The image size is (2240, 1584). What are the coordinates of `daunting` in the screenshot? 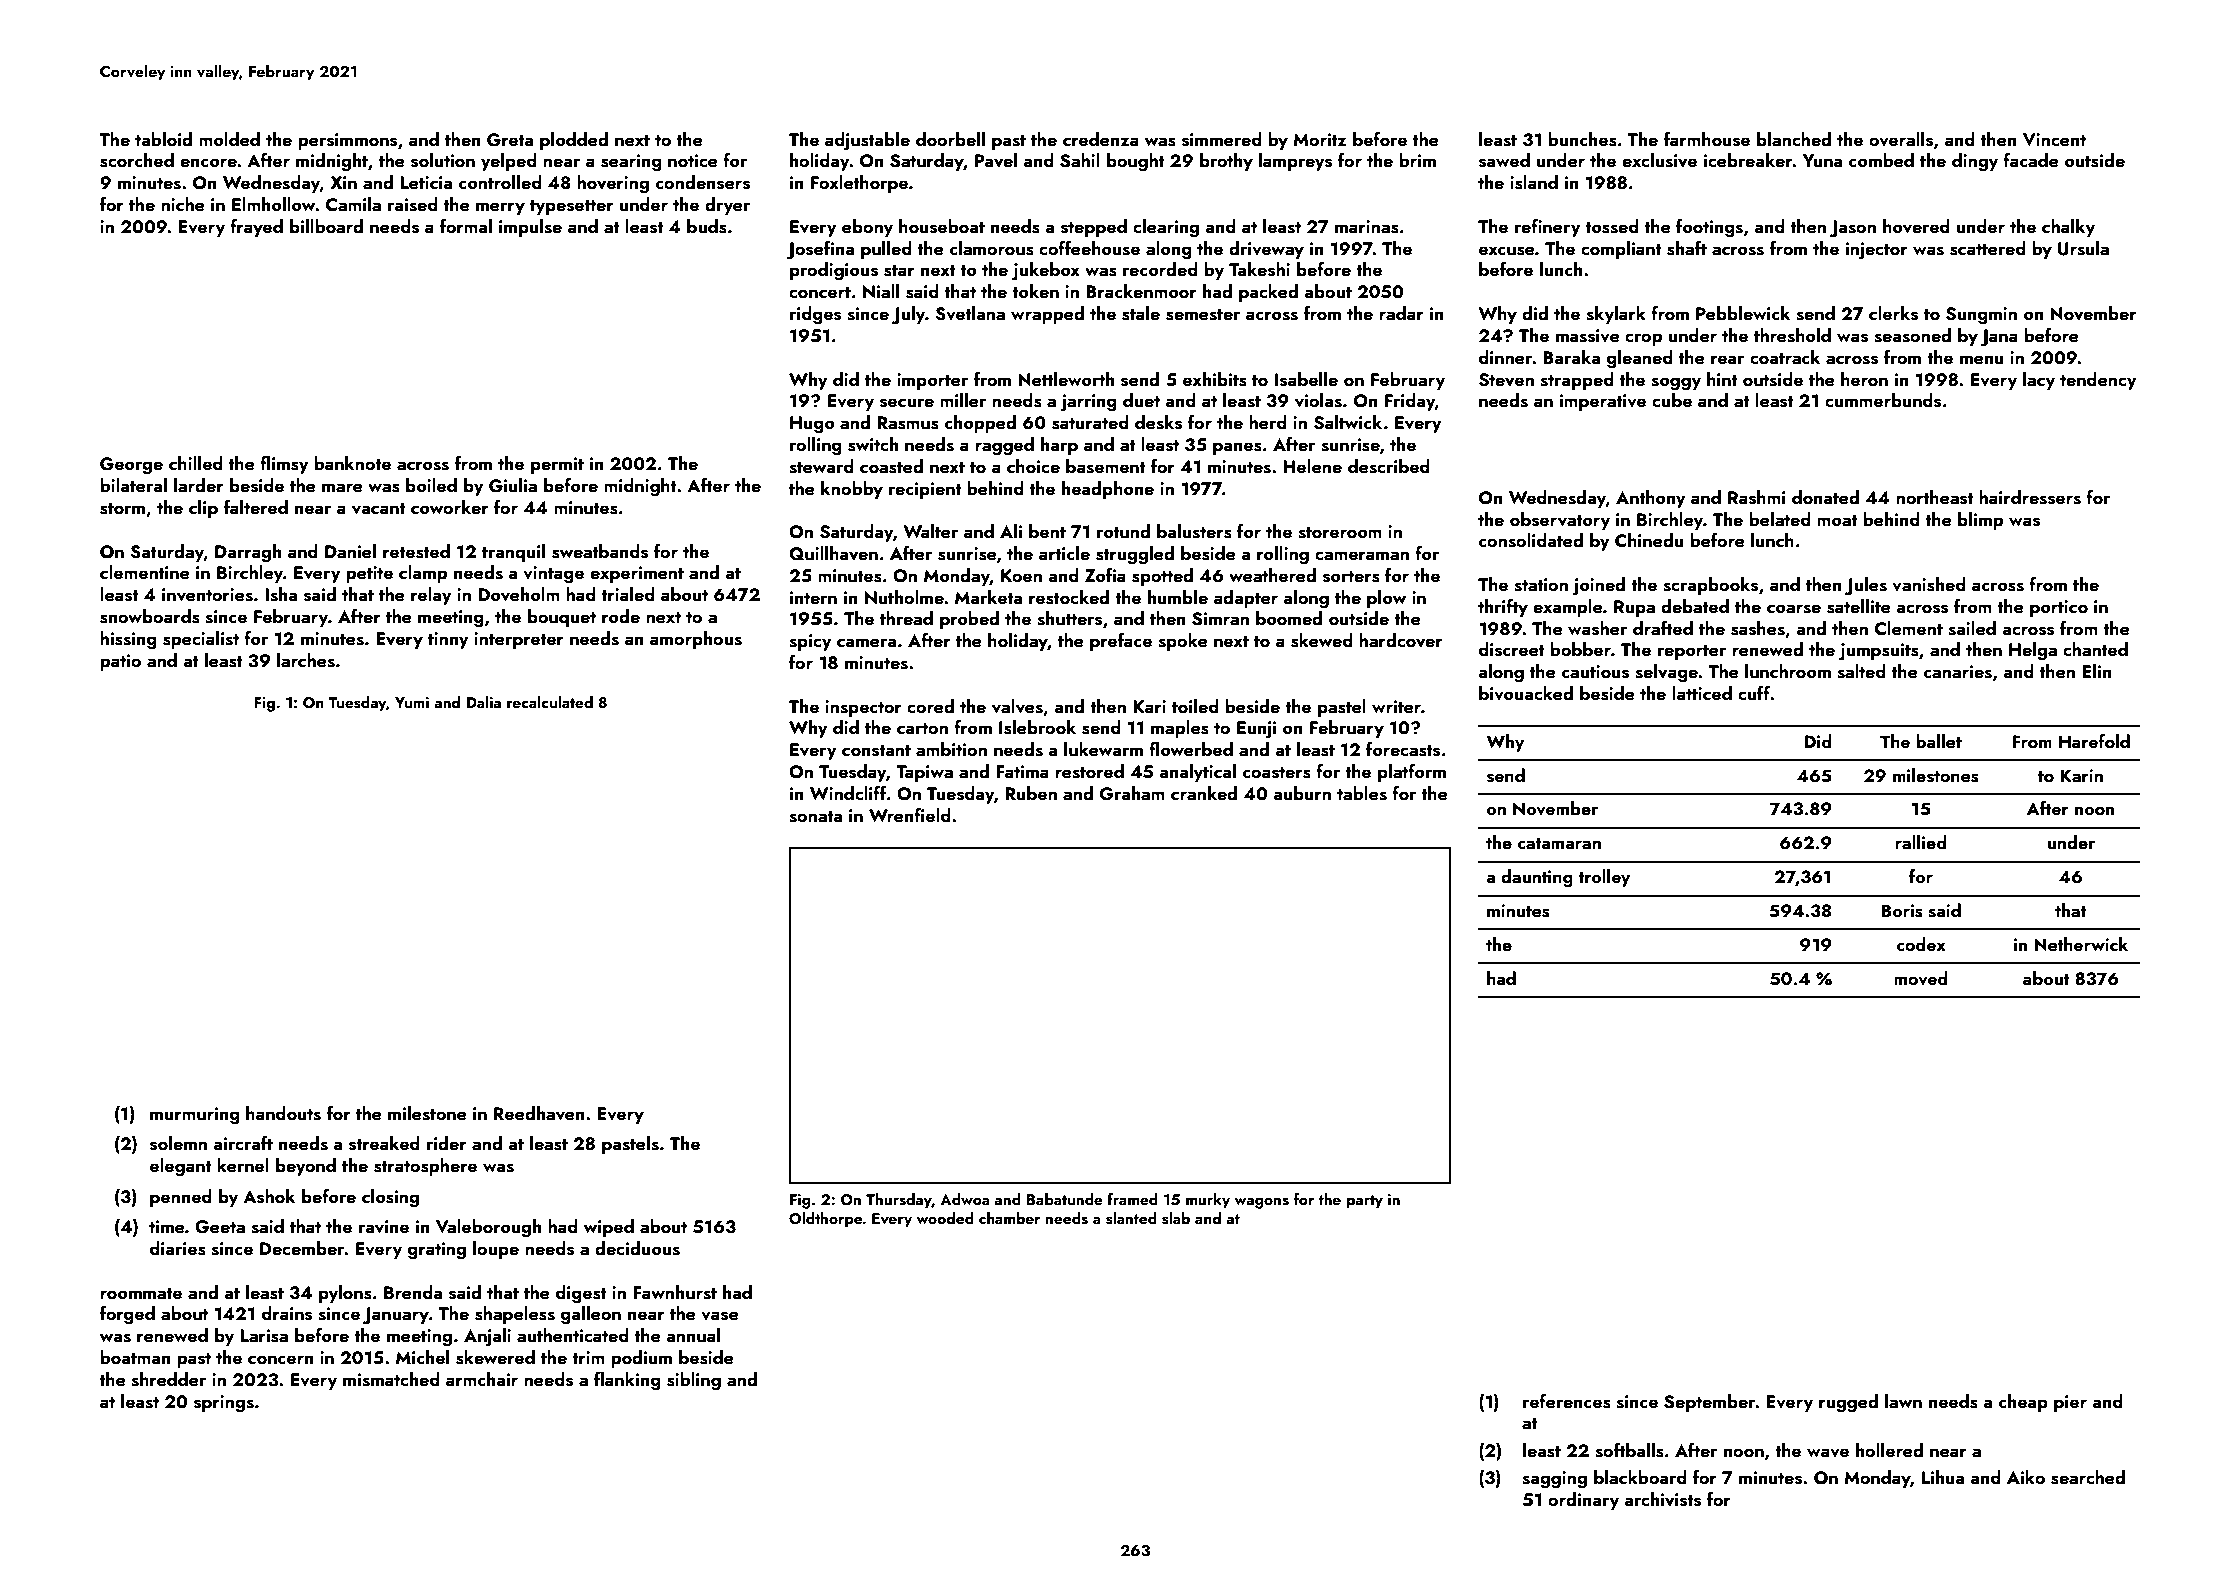 It's located at (1537, 878).
